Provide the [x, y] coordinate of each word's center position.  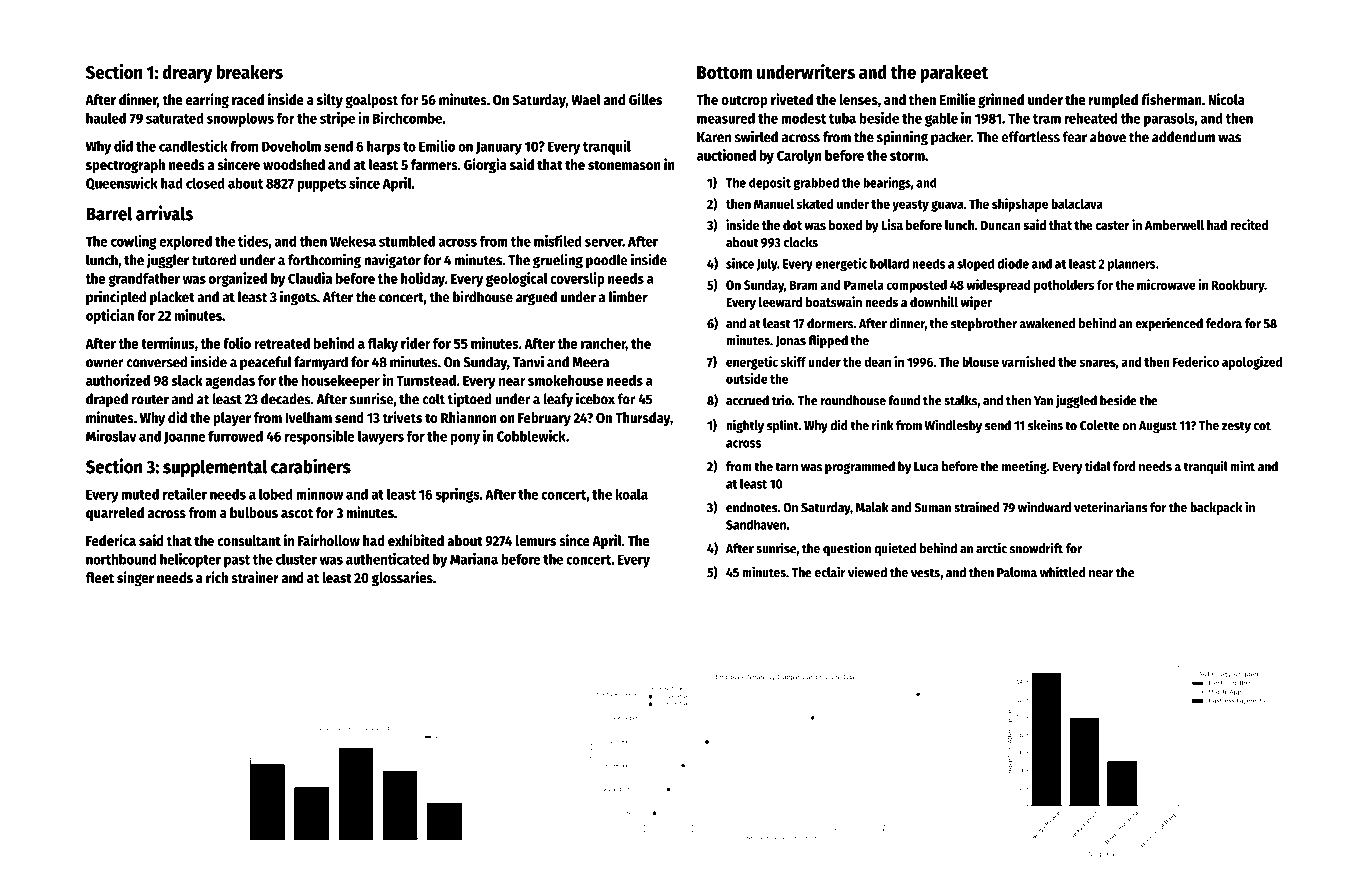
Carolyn [799, 157]
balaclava [1077, 204]
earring [207, 100]
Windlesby [953, 426]
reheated [1090, 118]
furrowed [235, 436]
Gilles [645, 99]
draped [107, 400]
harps [384, 147]
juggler [167, 261]
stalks [960, 400]
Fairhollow [329, 540]
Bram [803, 285]
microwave [1166, 284]
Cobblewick [531, 436]
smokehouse [566, 380]
